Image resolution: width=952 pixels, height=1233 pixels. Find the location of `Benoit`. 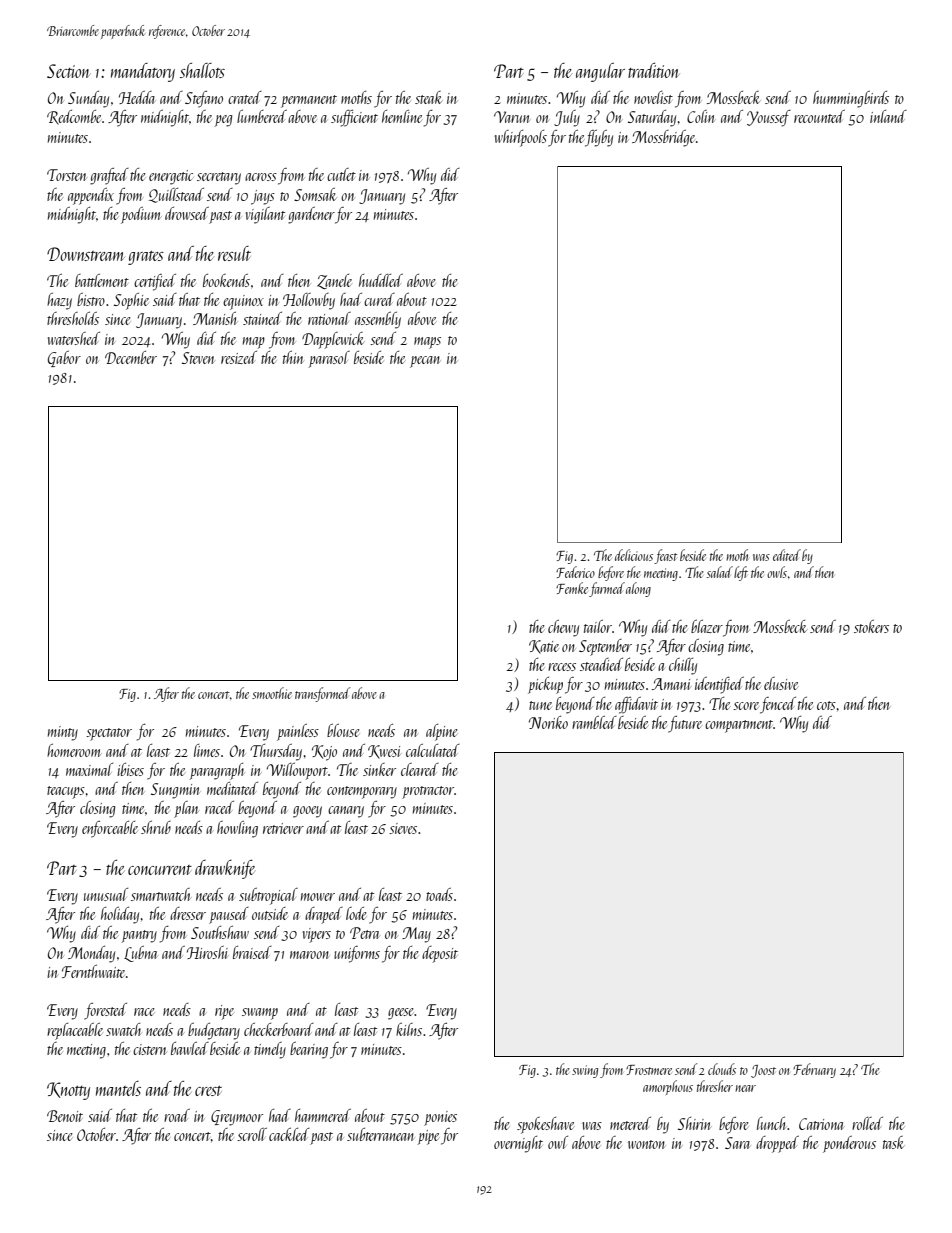

Benoit is located at coordinates (65, 1116).
